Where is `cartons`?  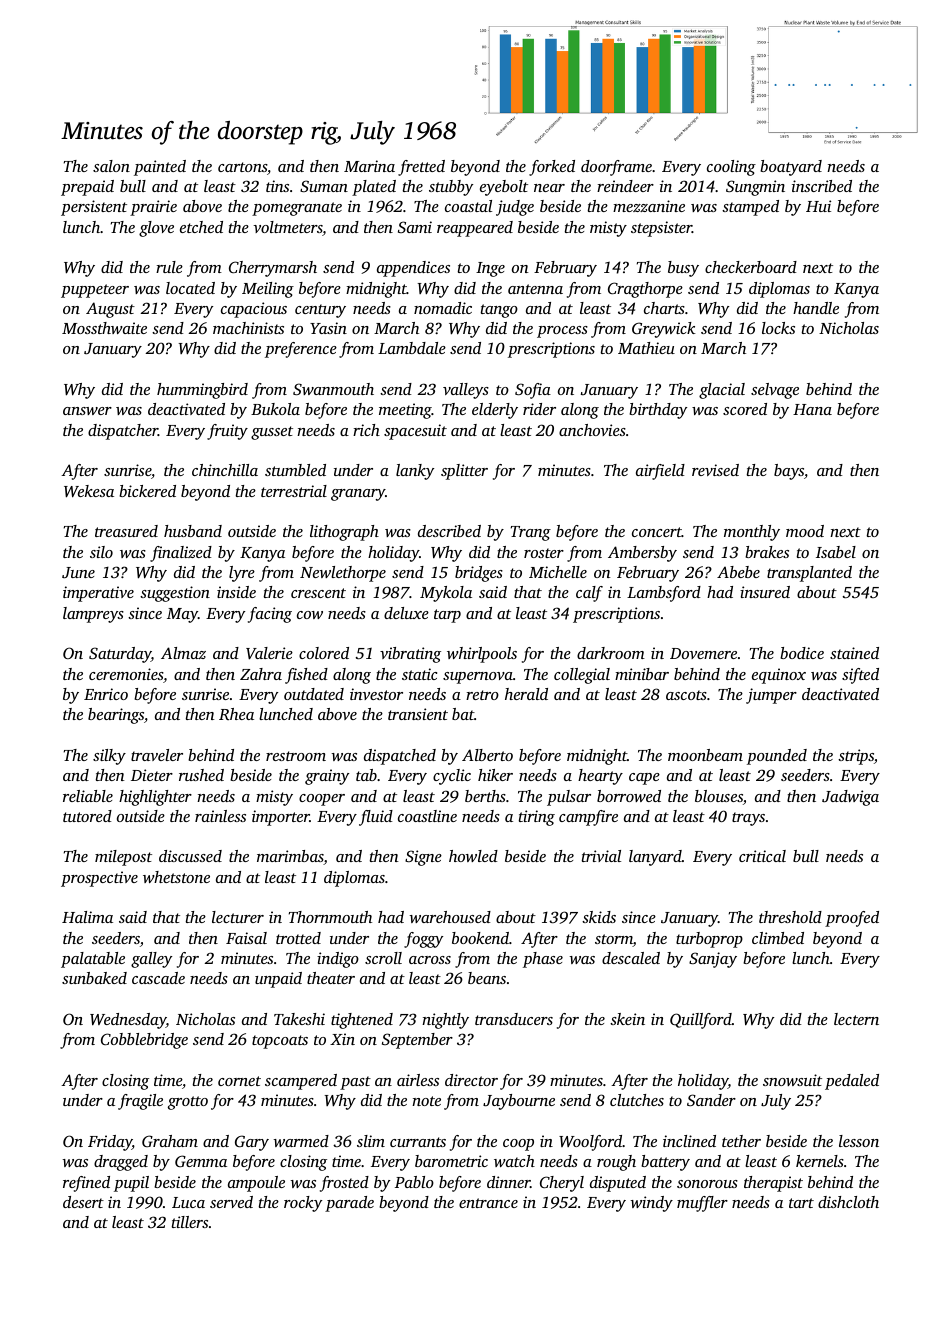
cartons is located at coordinates (242, 167).
